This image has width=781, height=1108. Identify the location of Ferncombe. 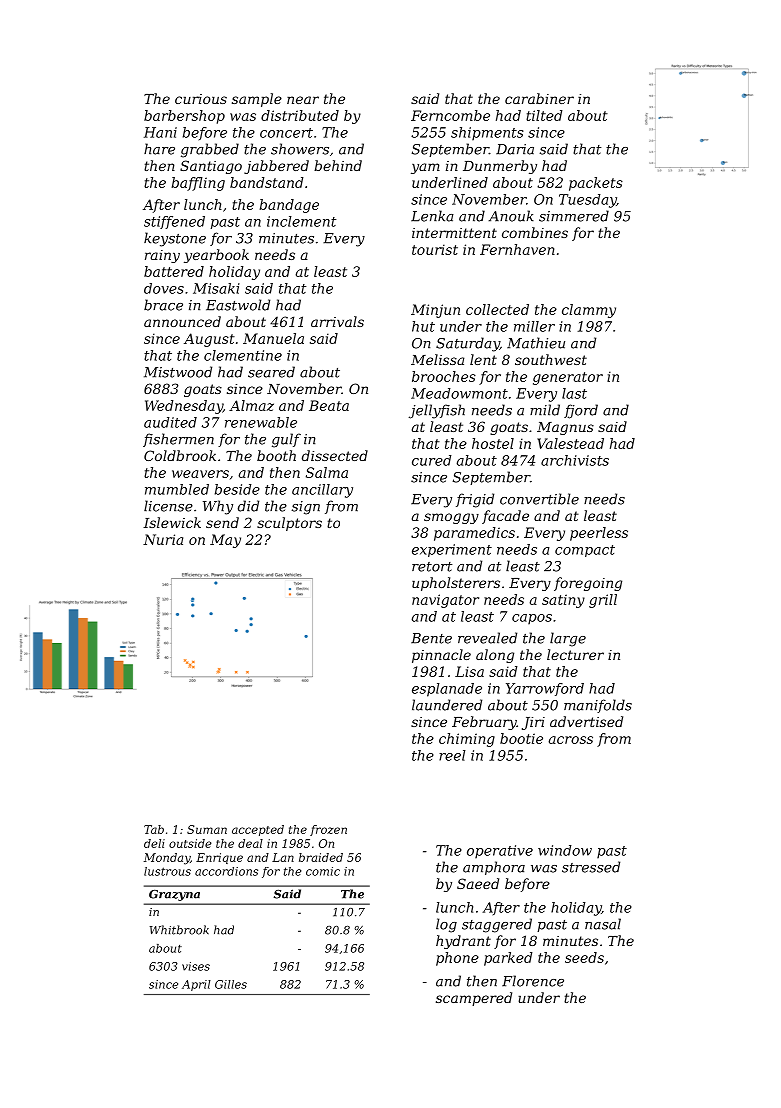
(450, 115).
